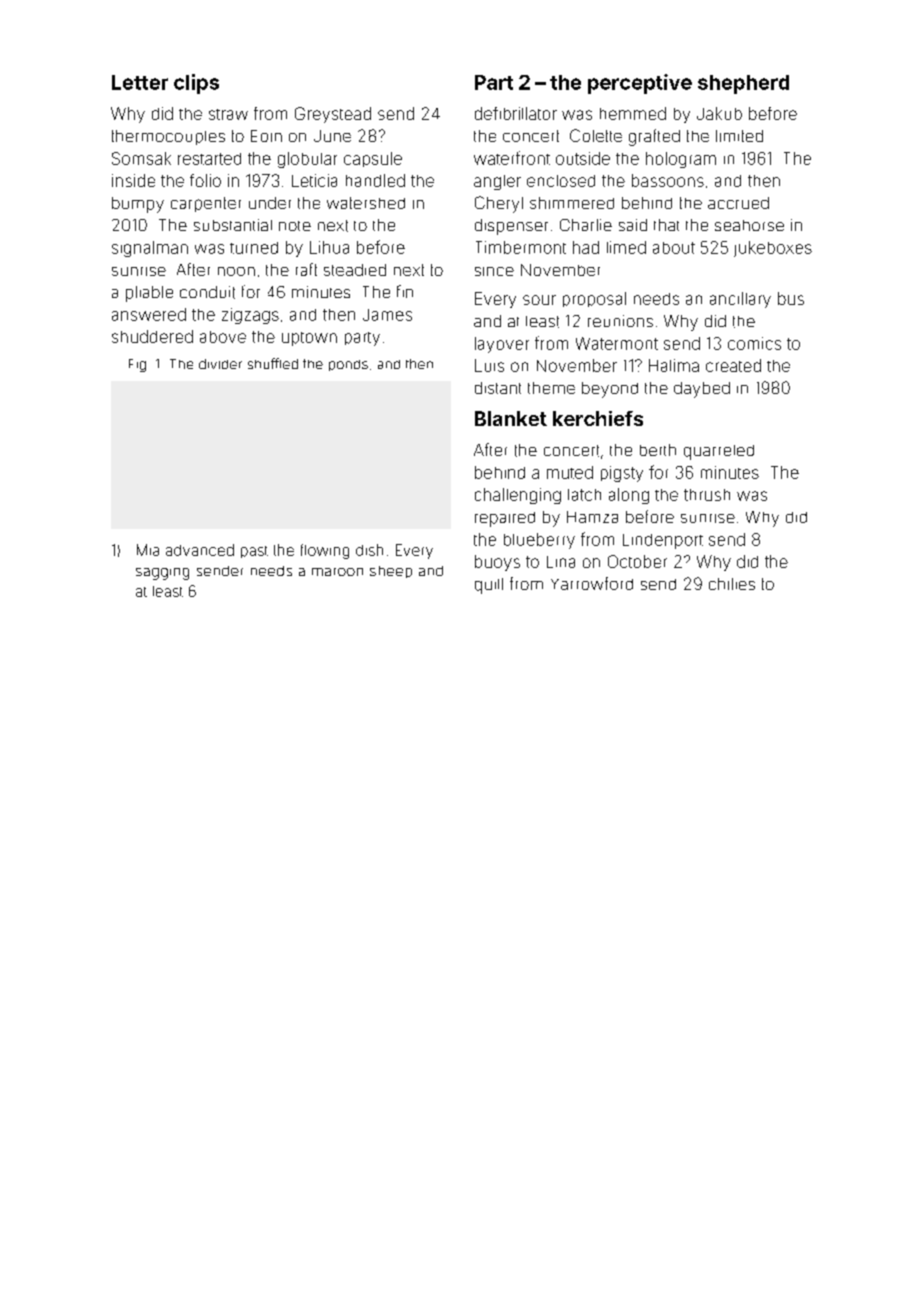 This image has height=1314, width=924. I want to click on said, so click(633, 225).
